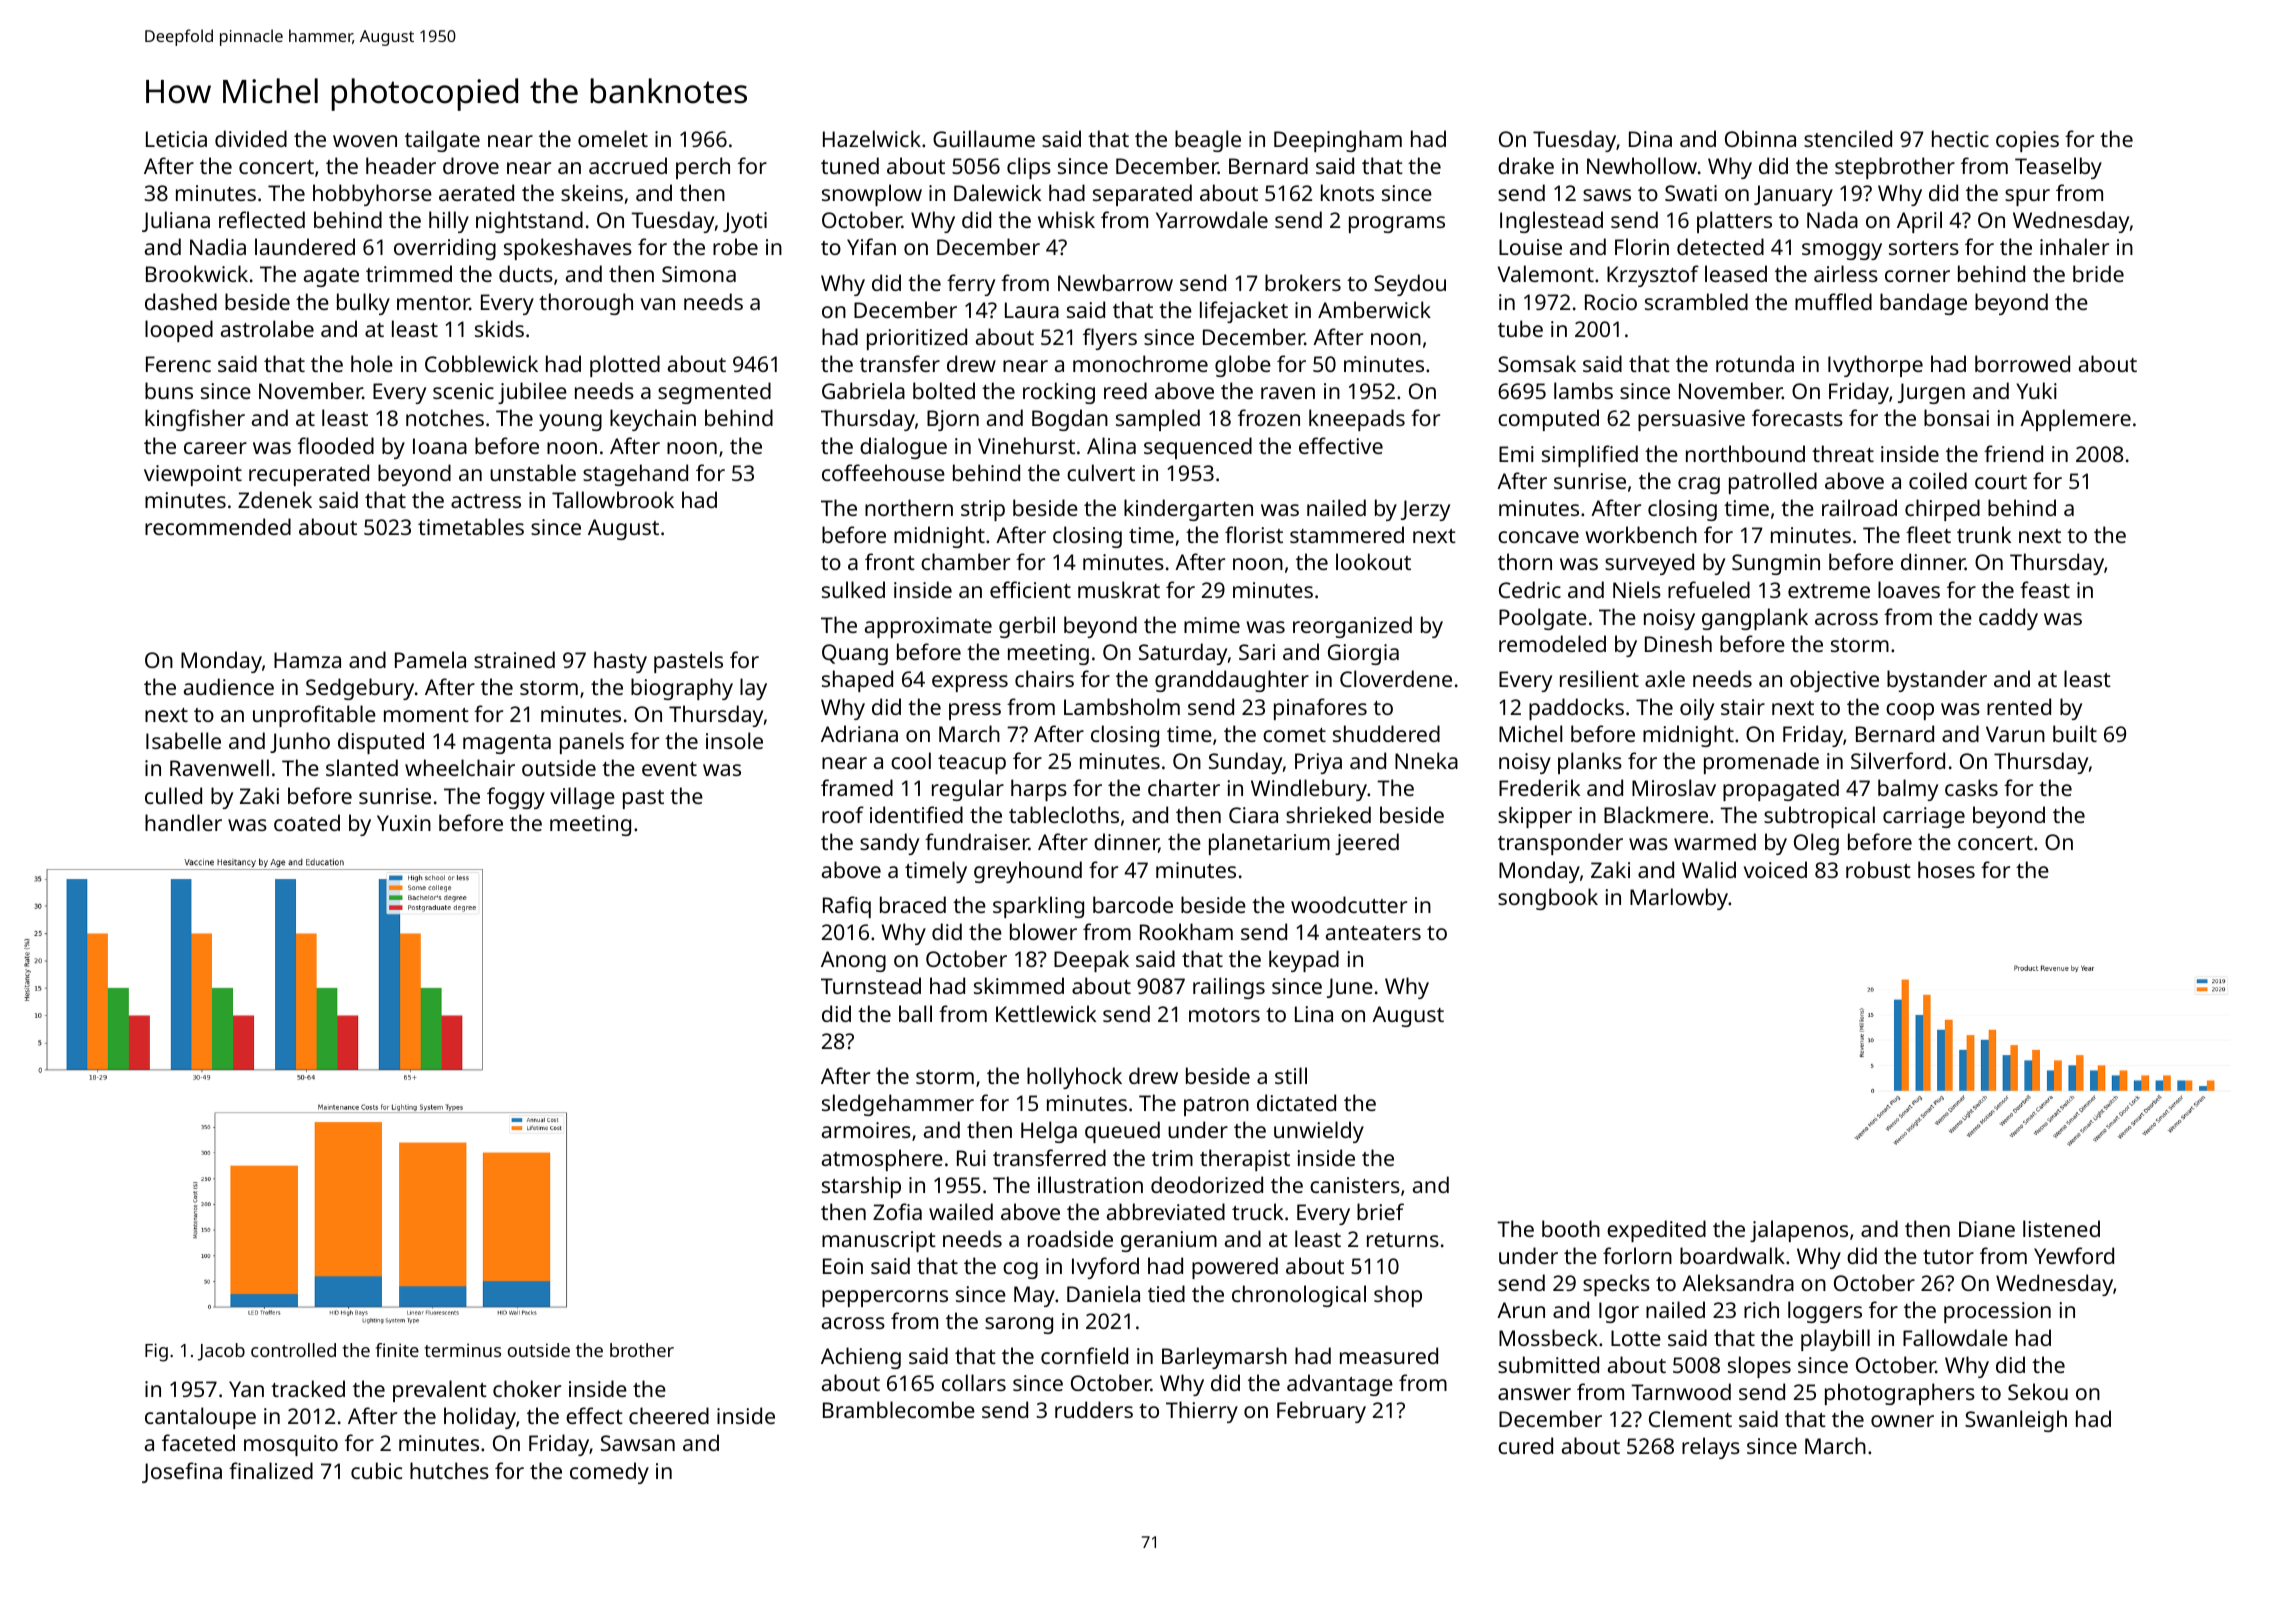 This screenshot has width=2282, height=1614. I want to click on bride, so click(2098, 273).
